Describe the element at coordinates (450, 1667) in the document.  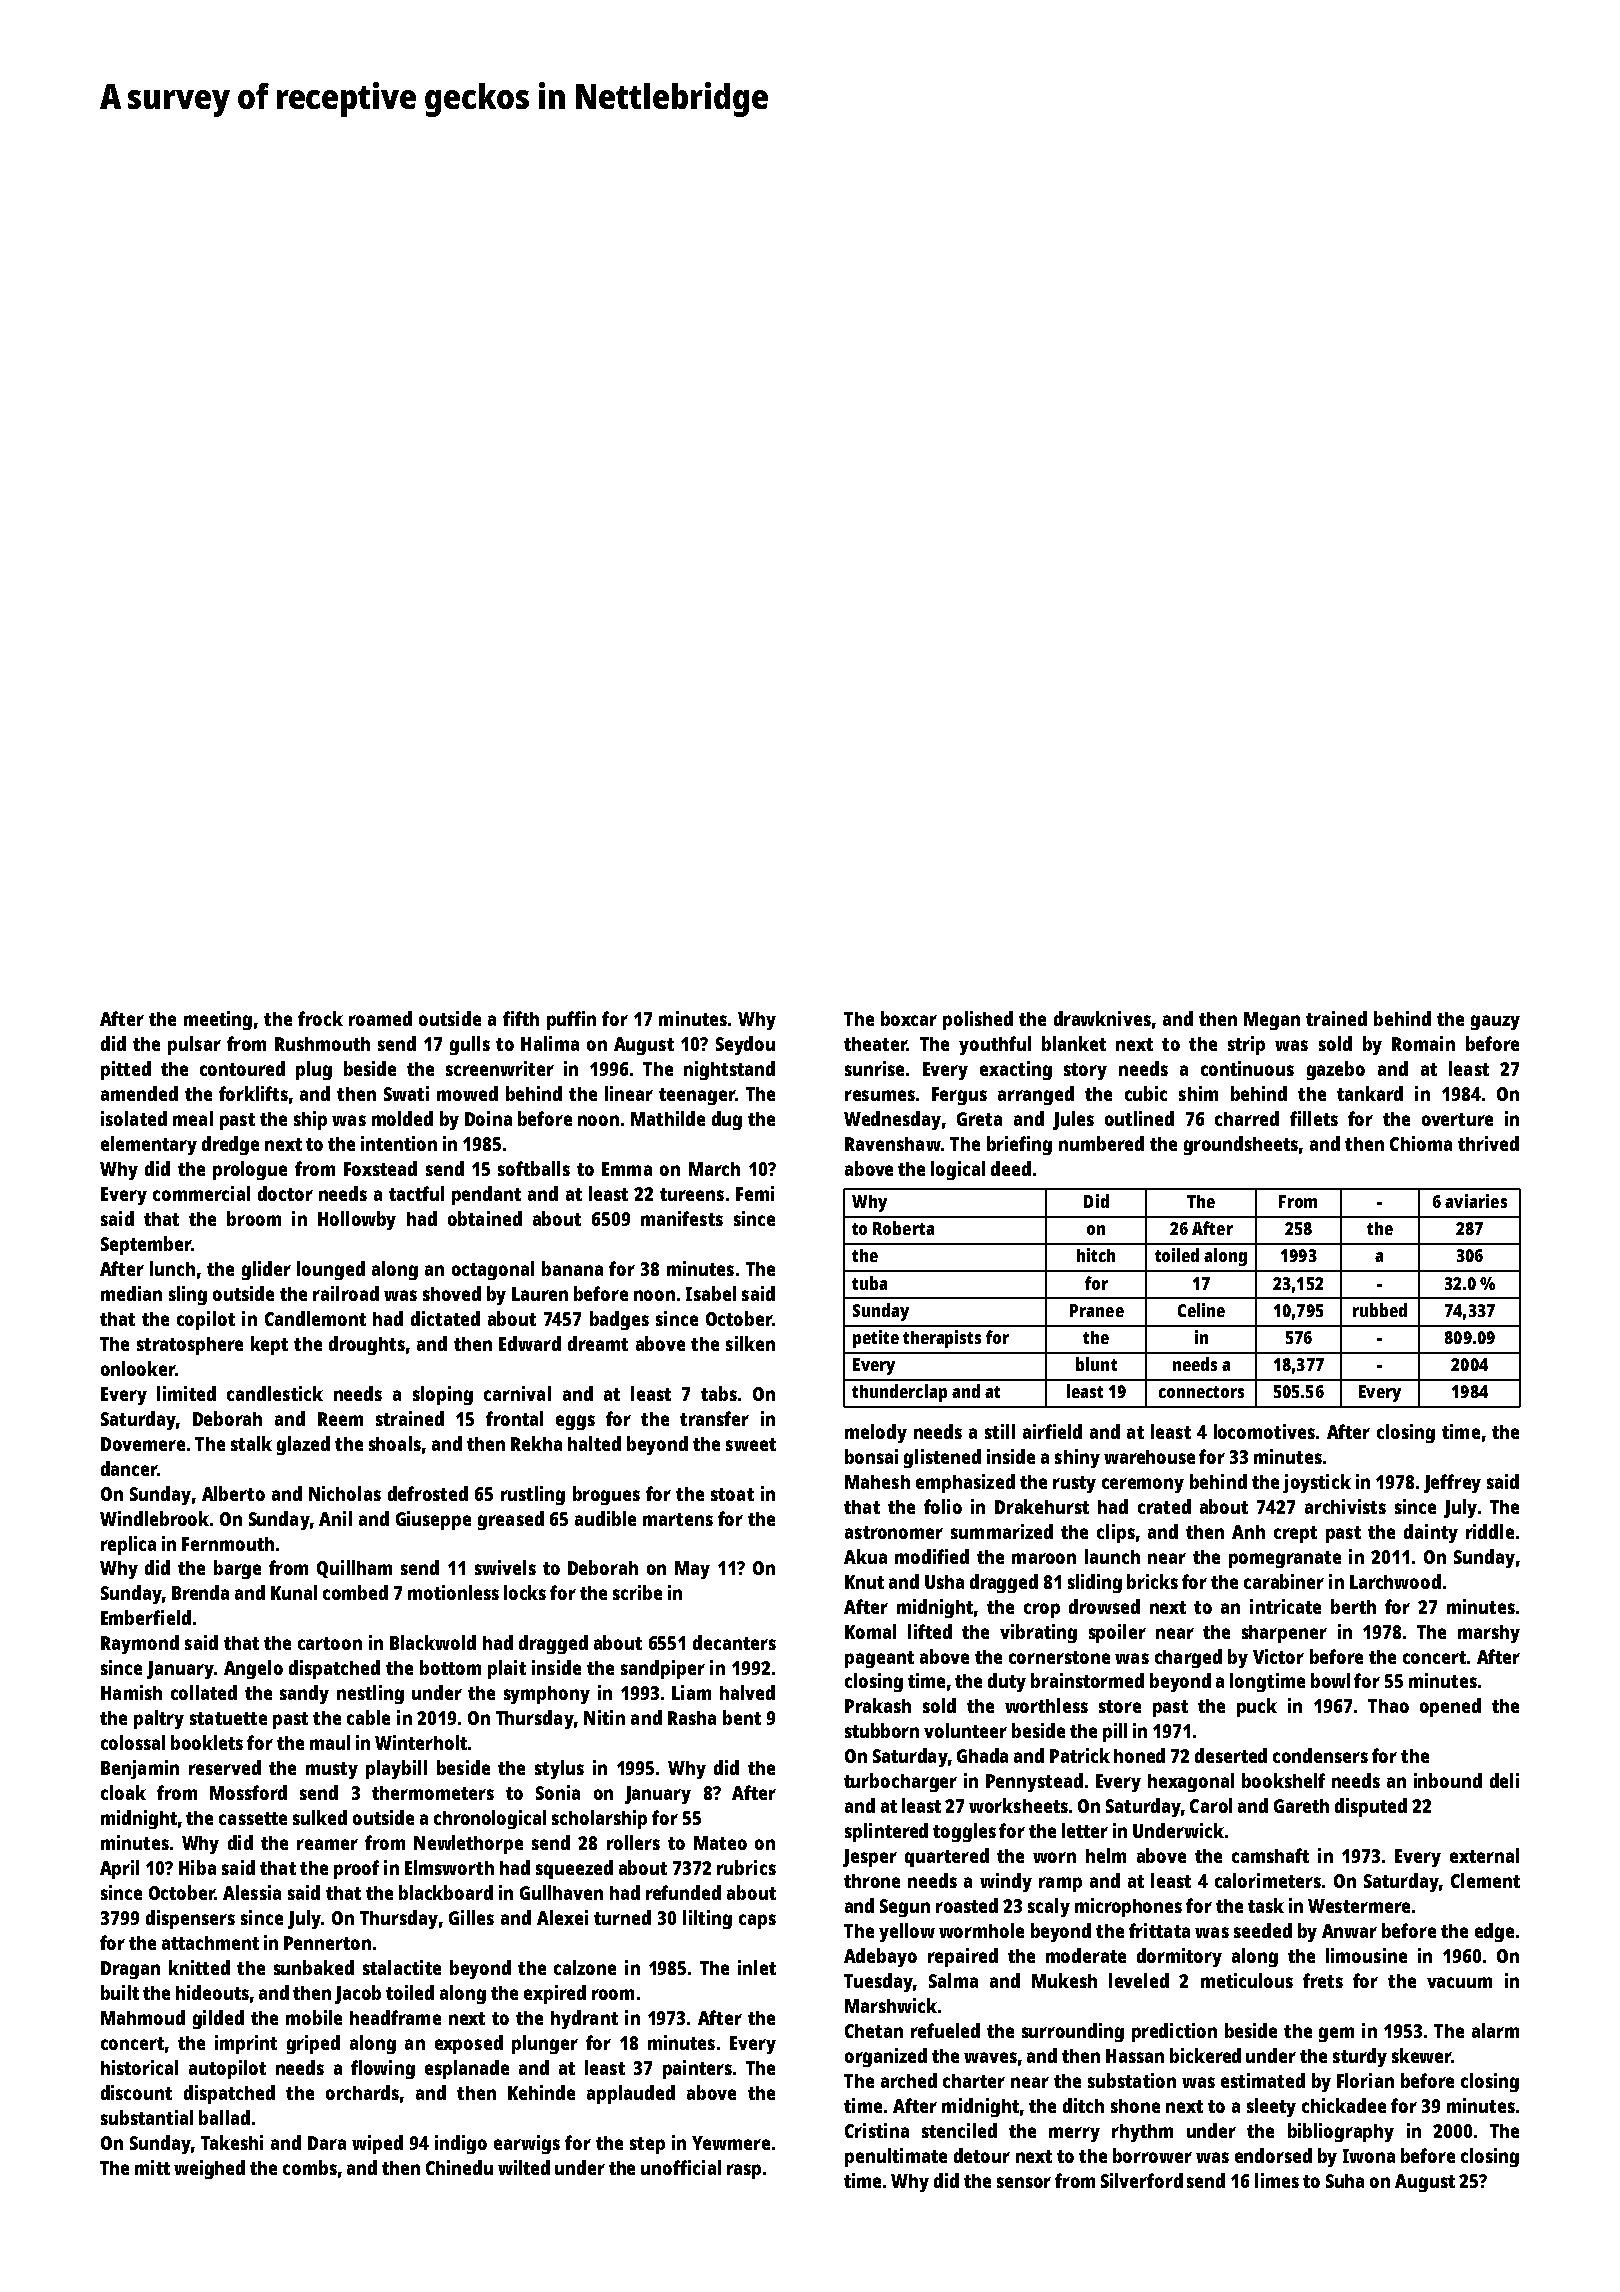
I see `bottom` at that location.
